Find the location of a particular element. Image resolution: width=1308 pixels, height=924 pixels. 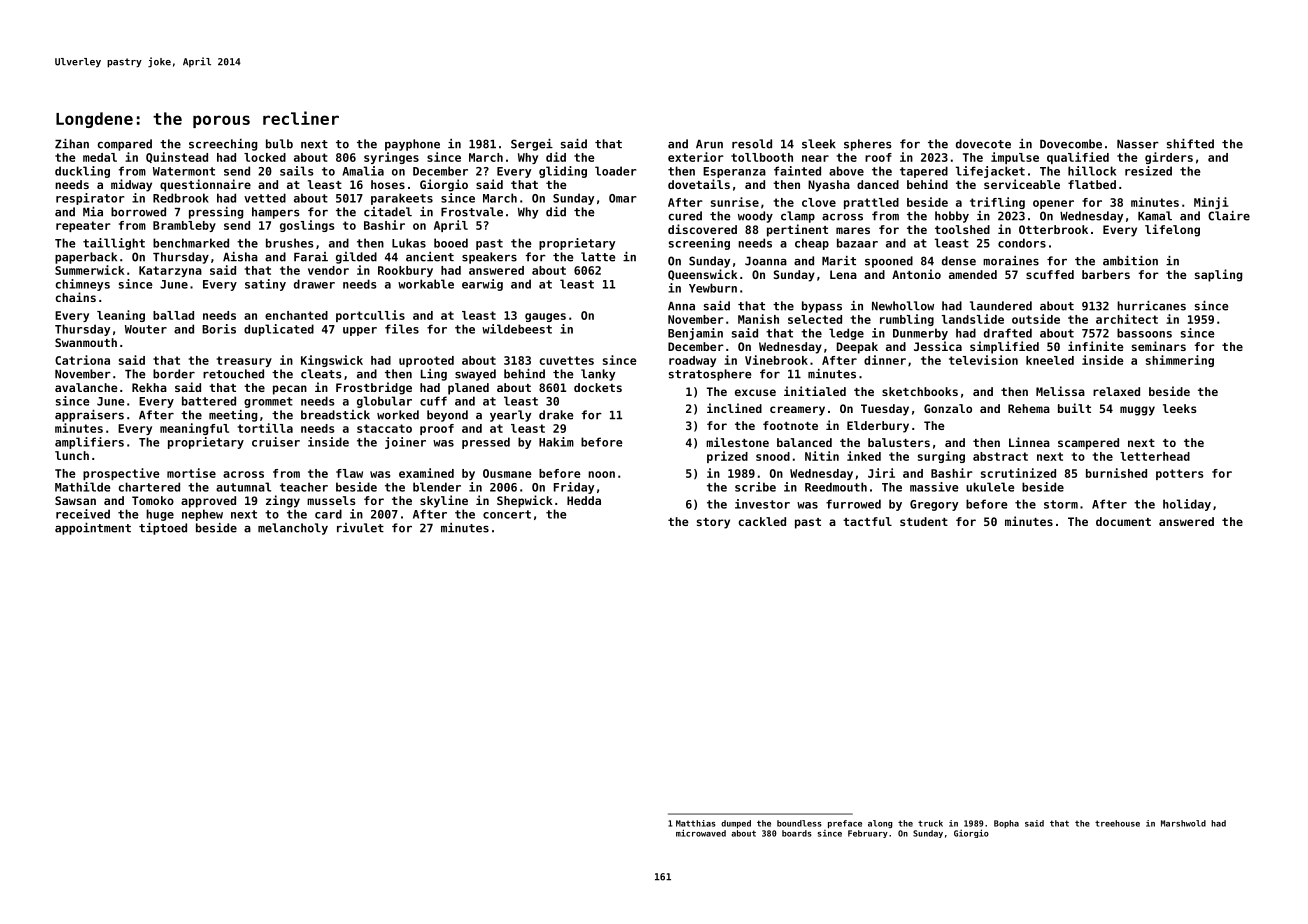

chartered is located at coordinates (149, 487).
